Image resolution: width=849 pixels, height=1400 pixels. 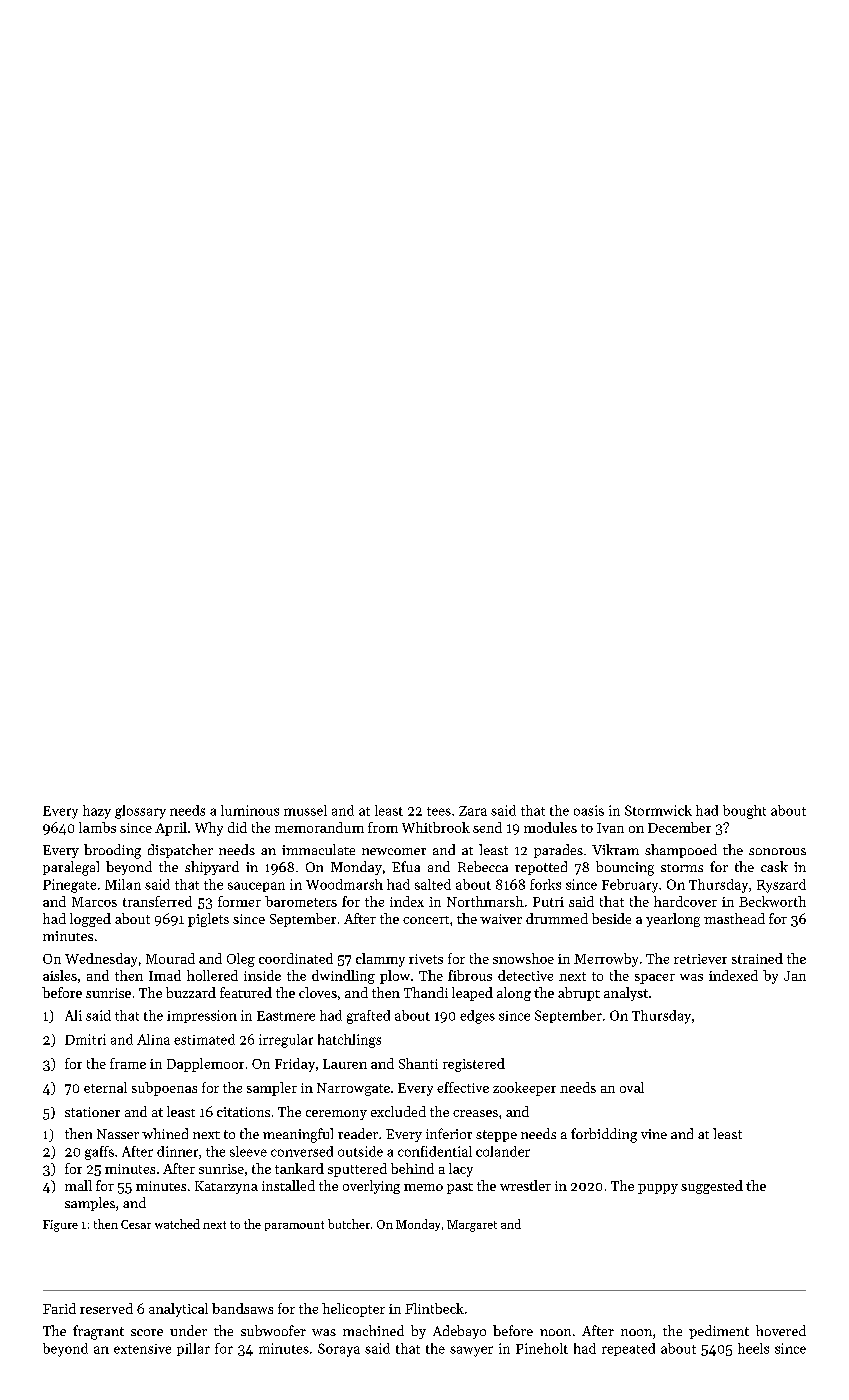 What do you see at coordinates (604, 1135) in the document?
I see `forbidding` at bounding box center [604, 1135].
